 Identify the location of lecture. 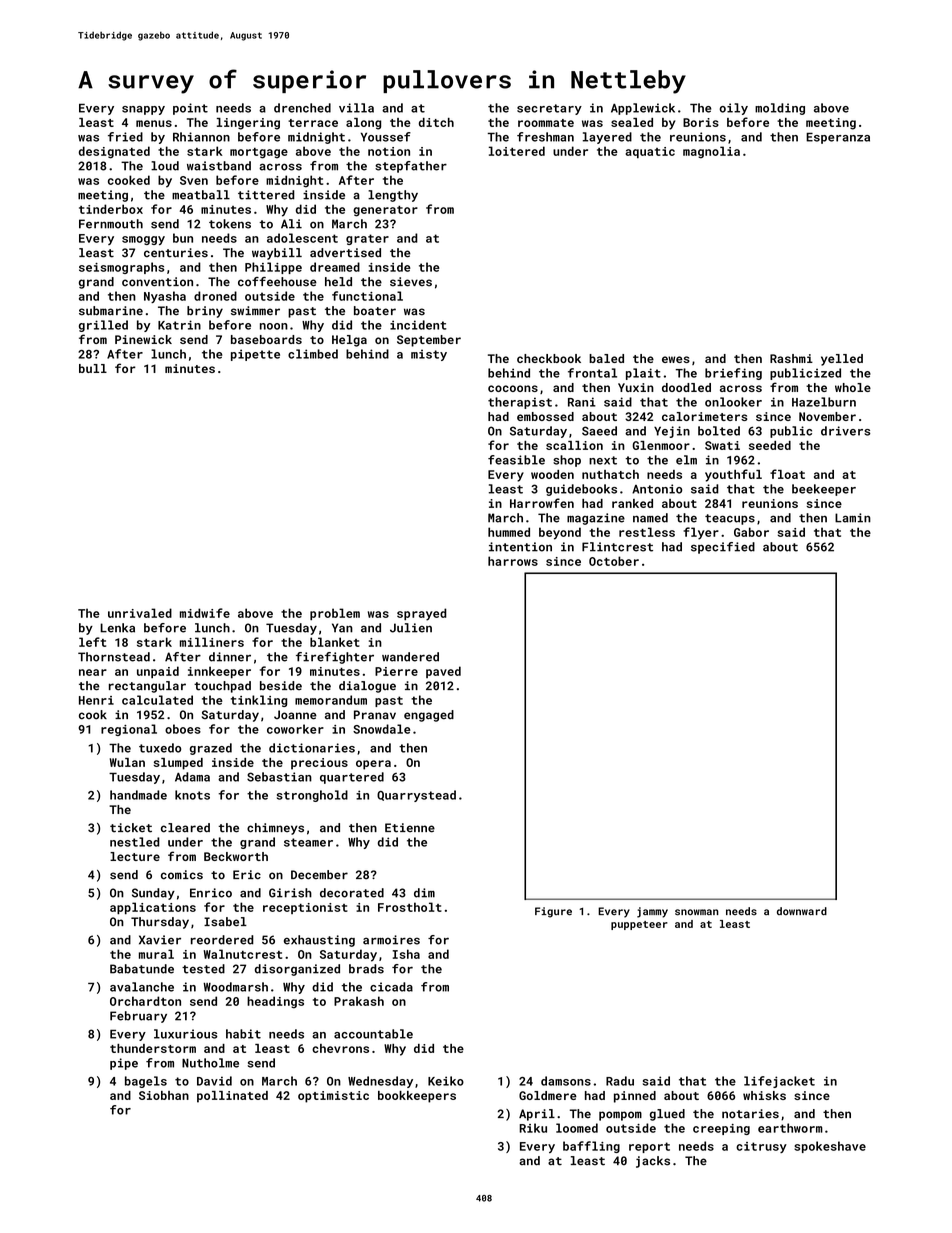
(135, 856).
